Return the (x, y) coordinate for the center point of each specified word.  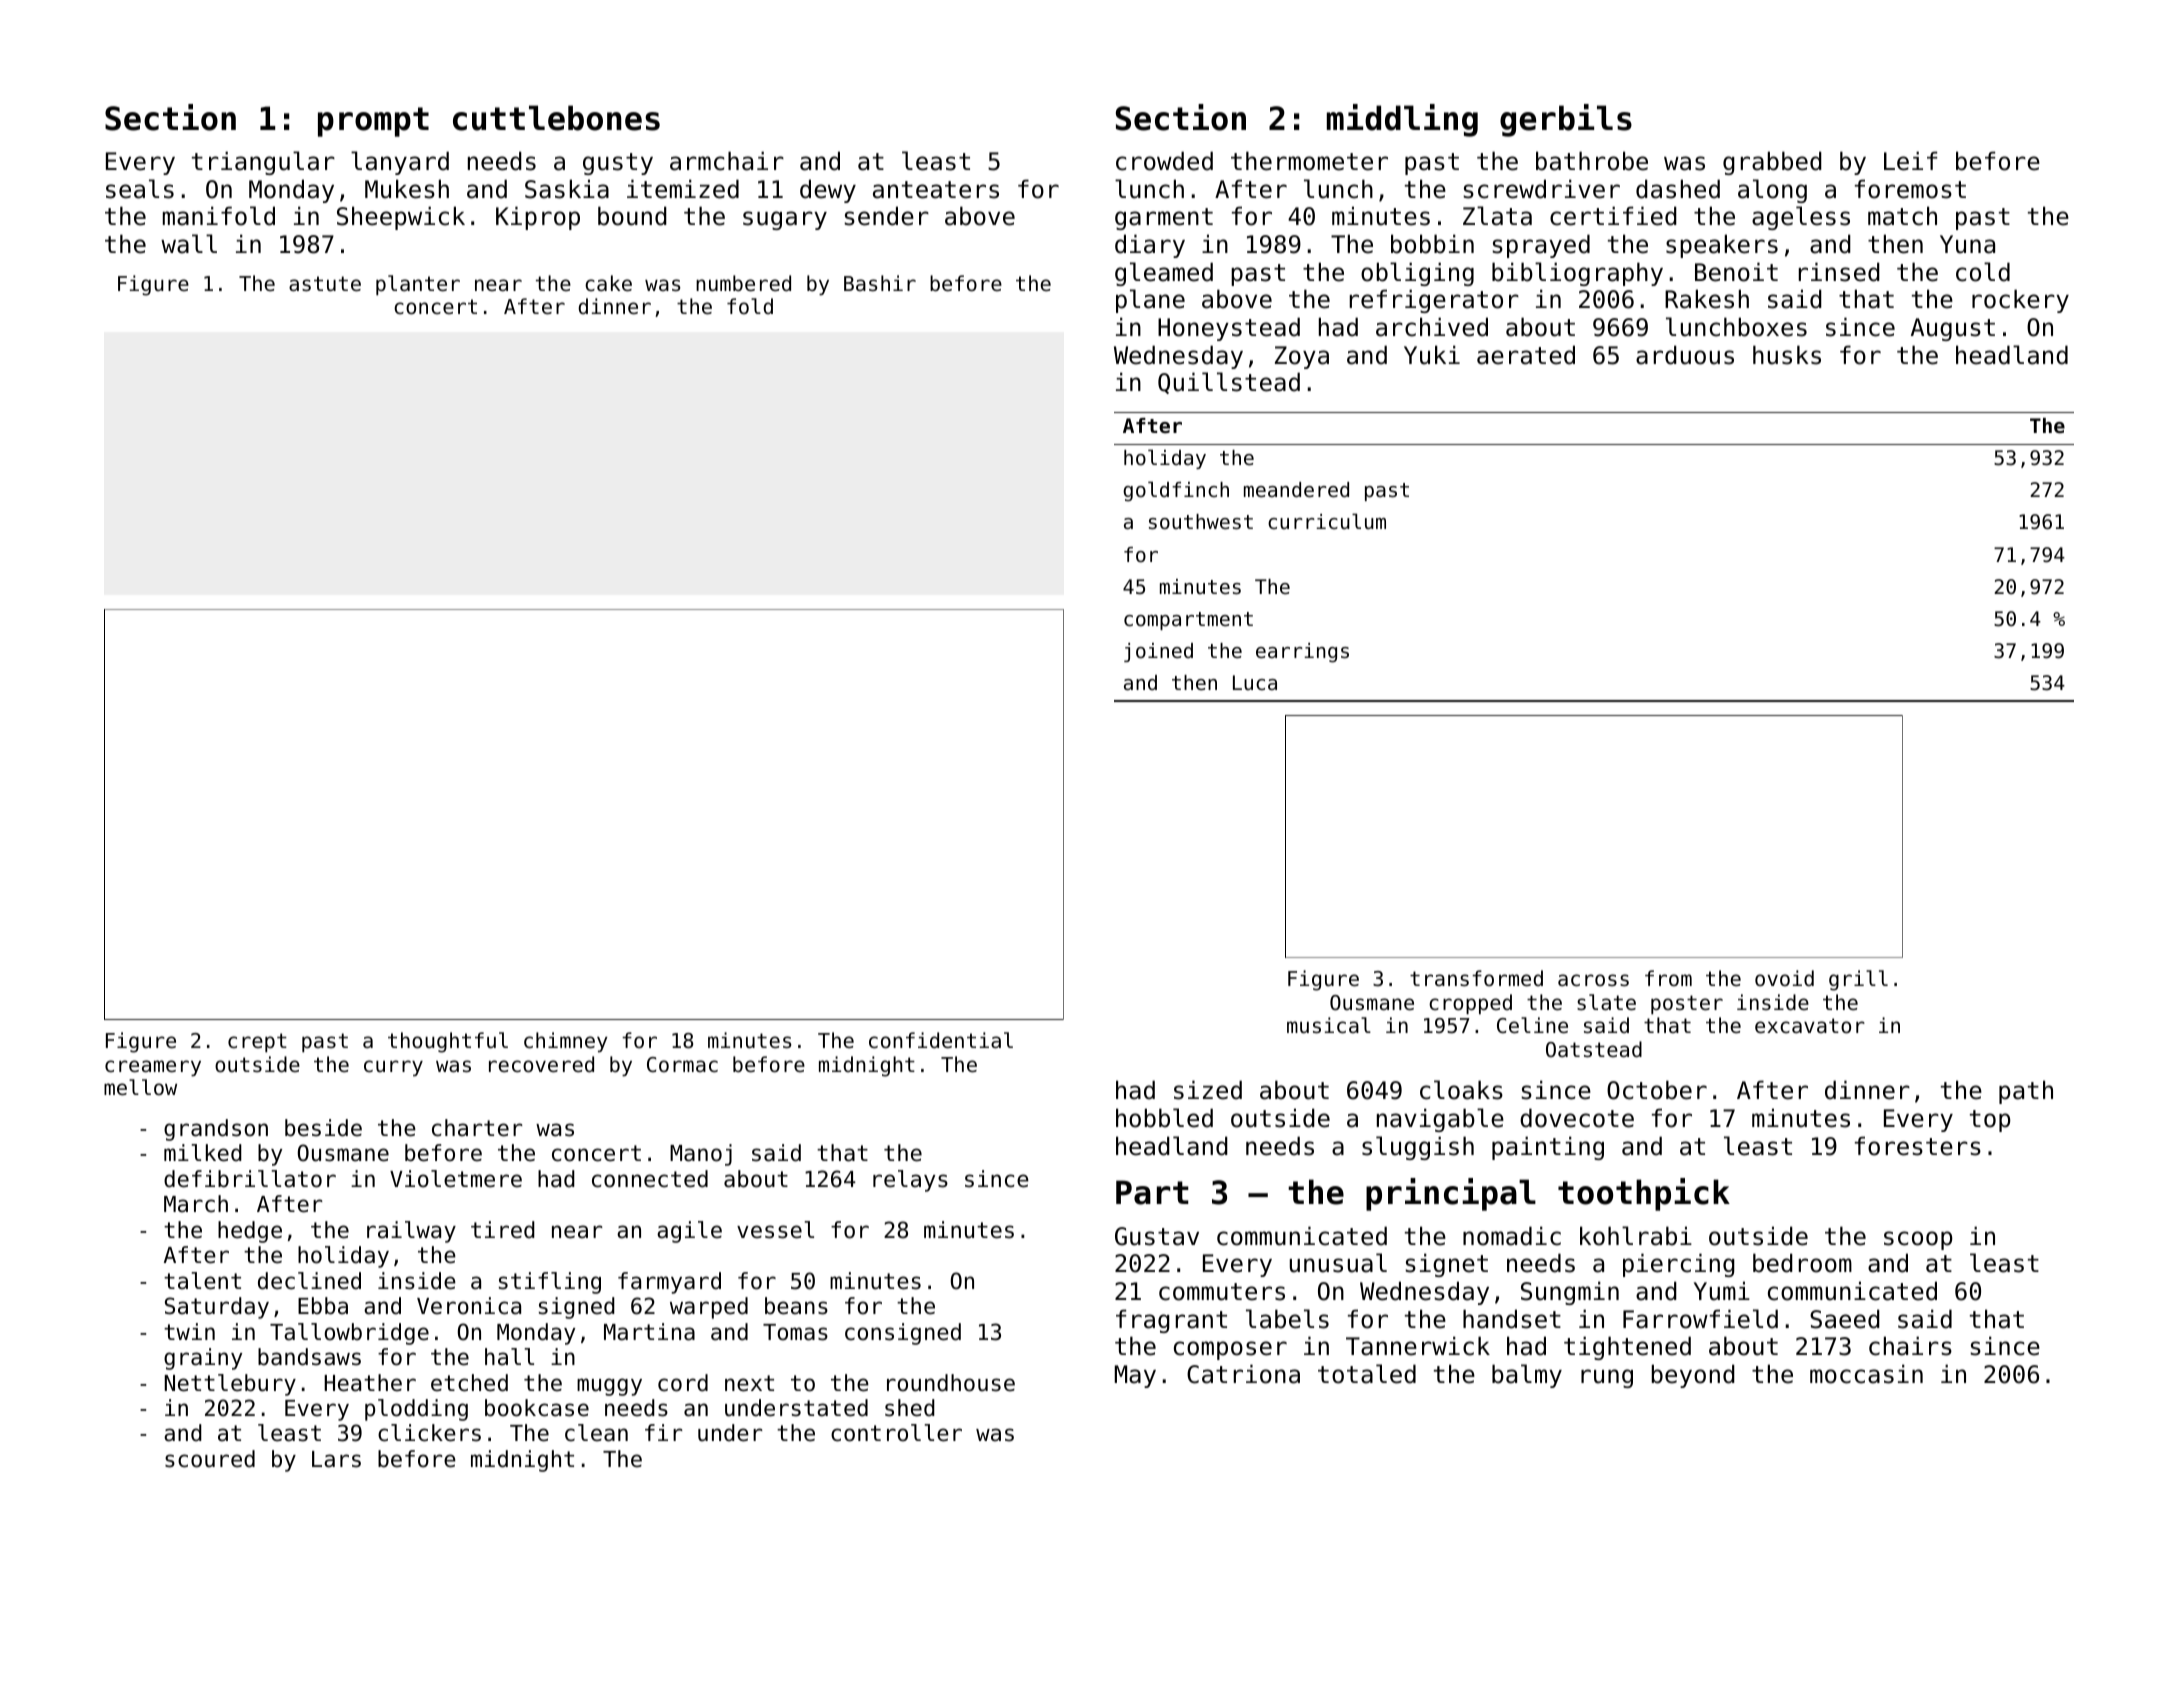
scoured (210, 1459)
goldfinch (1176, 491)
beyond (1693, 1376)
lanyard (400, 163)
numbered (743, 283)
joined (1158, 652)
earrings (1302, 653)
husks (1787, 355)
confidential (941, 1040)
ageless (1801, 218)
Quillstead (1229, 383)
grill (1858, 980)
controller (896, 1433)
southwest (1201, 522)
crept (257, 1043)
